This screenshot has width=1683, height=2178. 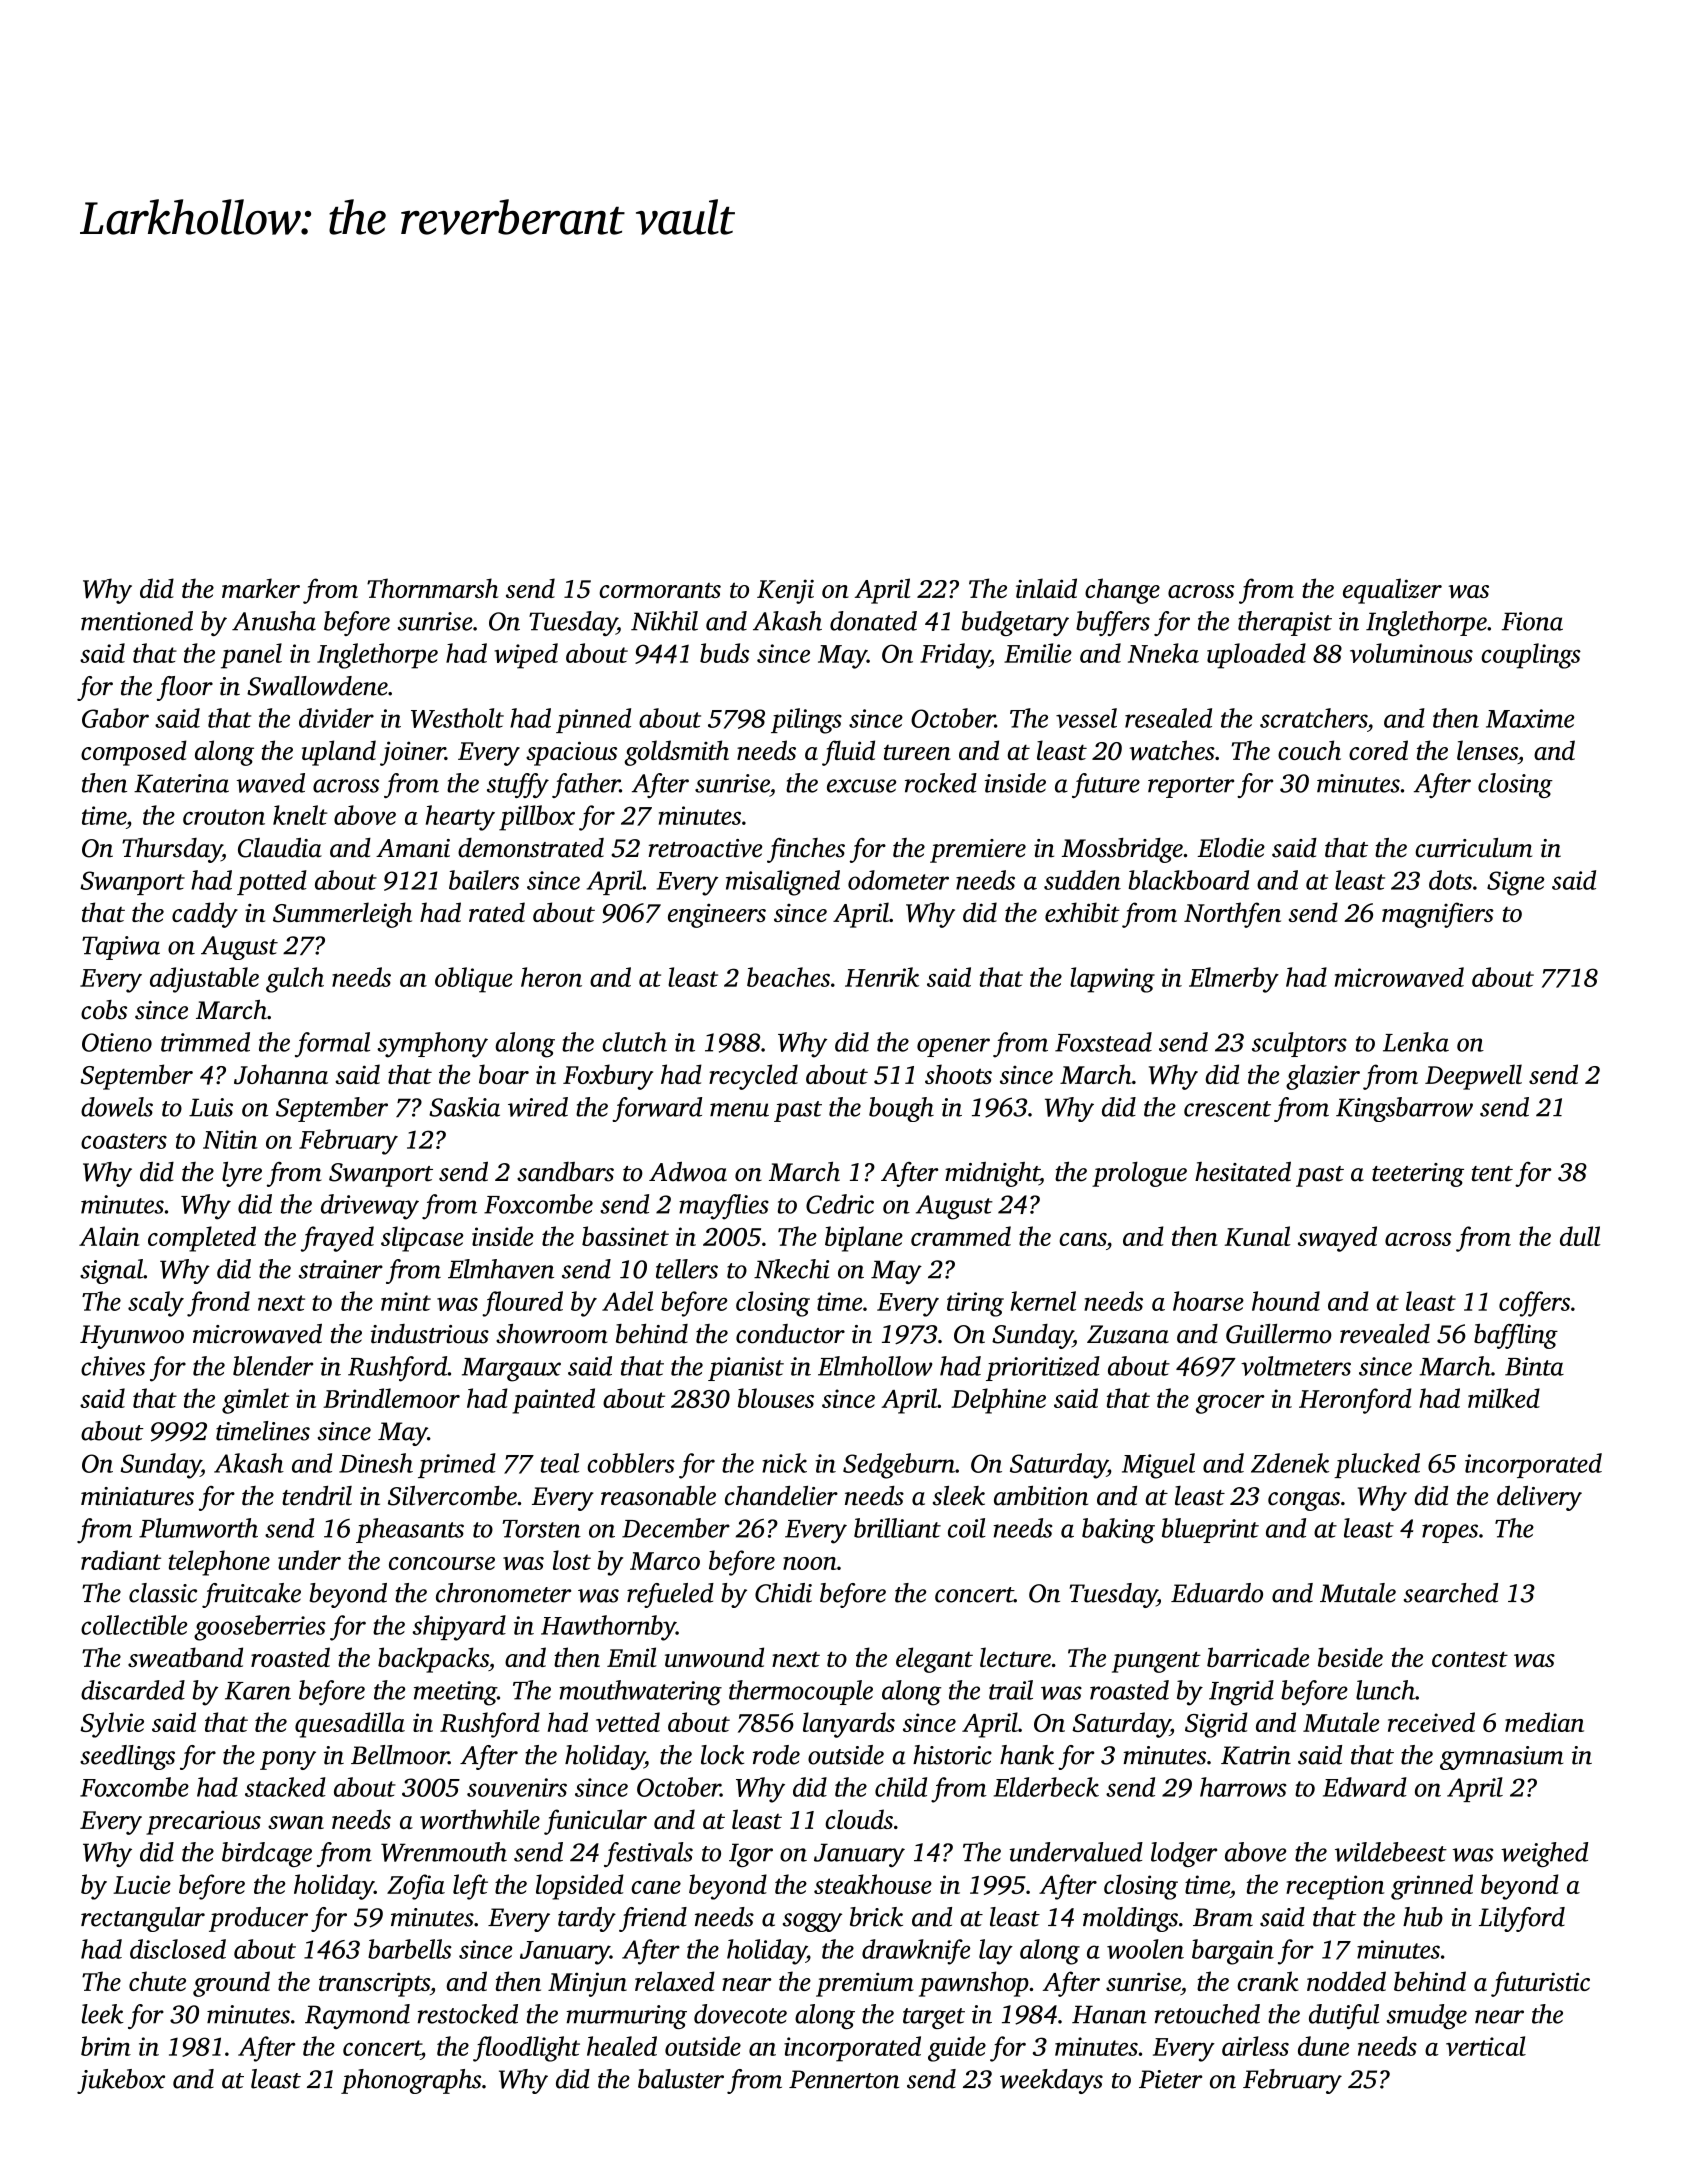 I want to click on cormorants, so click(x=660, y=590).
